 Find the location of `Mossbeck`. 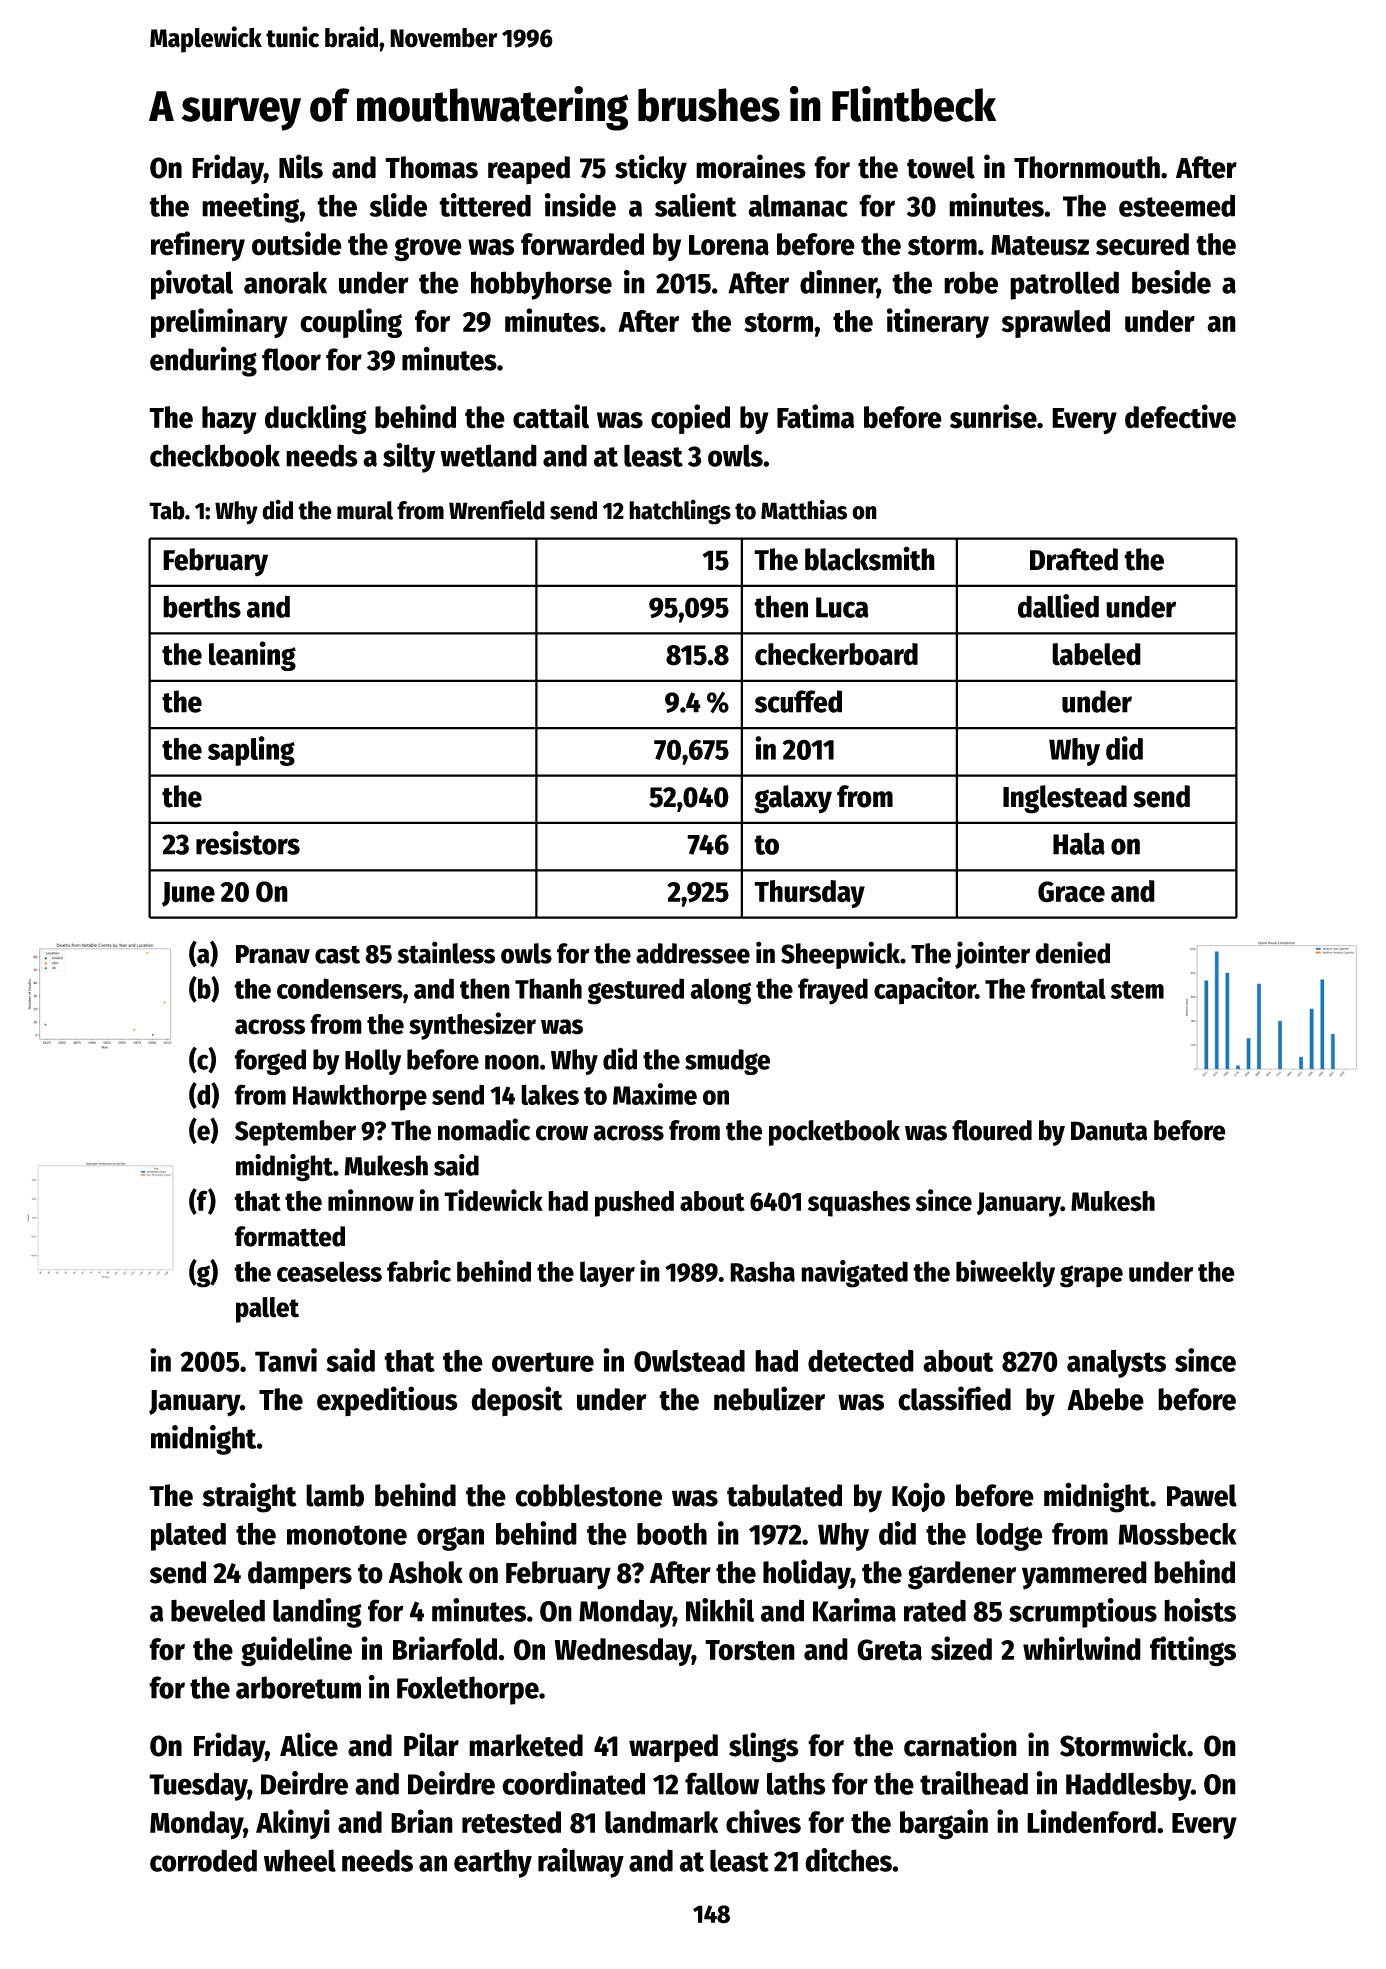

Mossbeck is located at coordinates (1177, 1534).
